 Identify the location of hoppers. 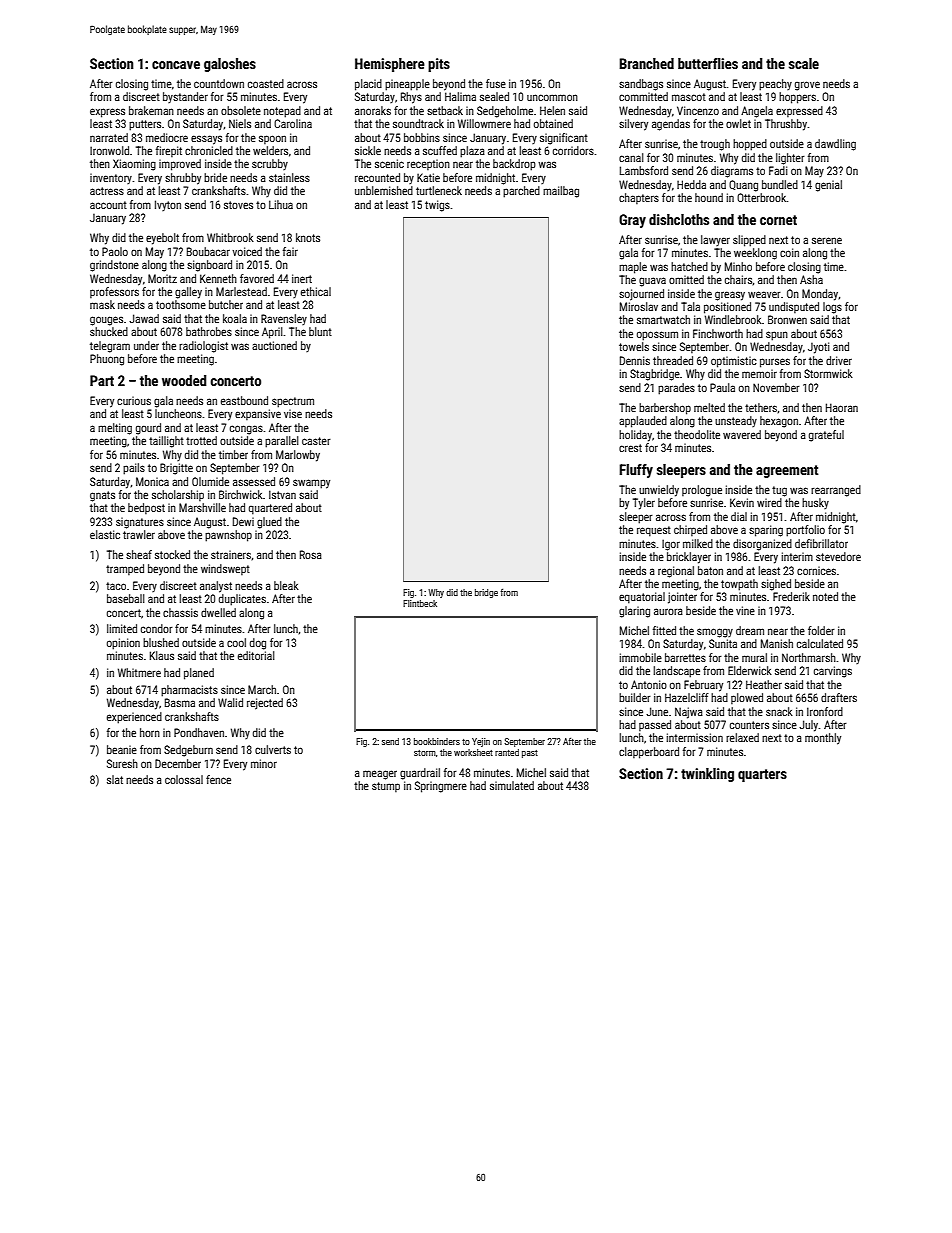
(797, 98).
